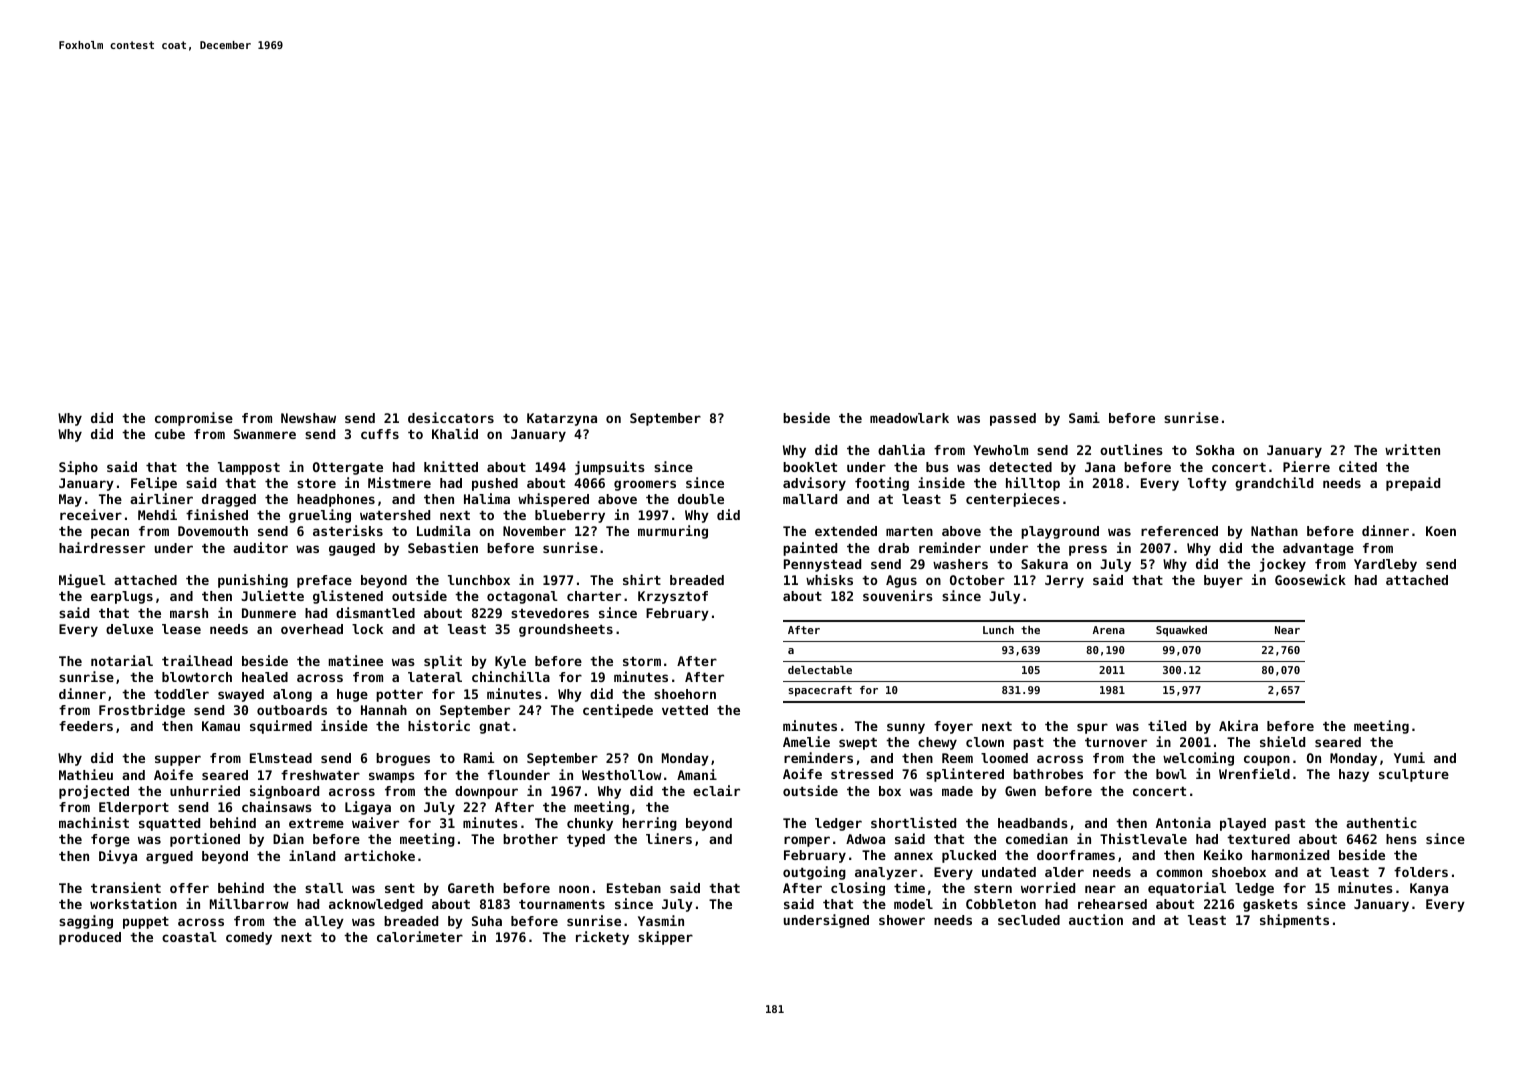  What do you see at coordinates (669, 838) in the screenshot?
I see `liners` at bounding box center [669, 838].
